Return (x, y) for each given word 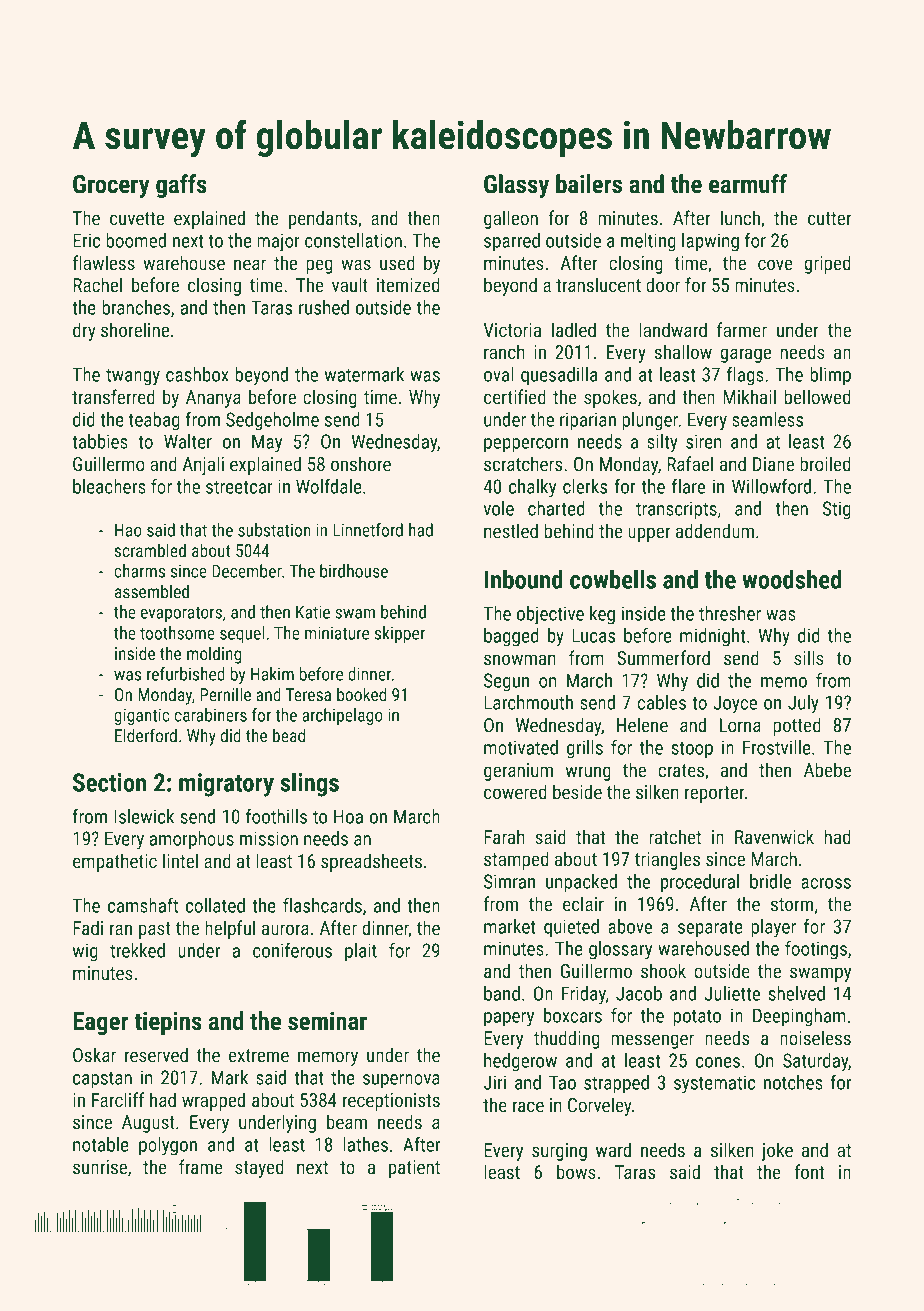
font (809, 1171)
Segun (506, 682)
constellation (353, 240)
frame (201, 1166)
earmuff (748, 184)
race (528, 1106)
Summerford (663, 657)
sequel (242, 634)
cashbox (197, 374)
